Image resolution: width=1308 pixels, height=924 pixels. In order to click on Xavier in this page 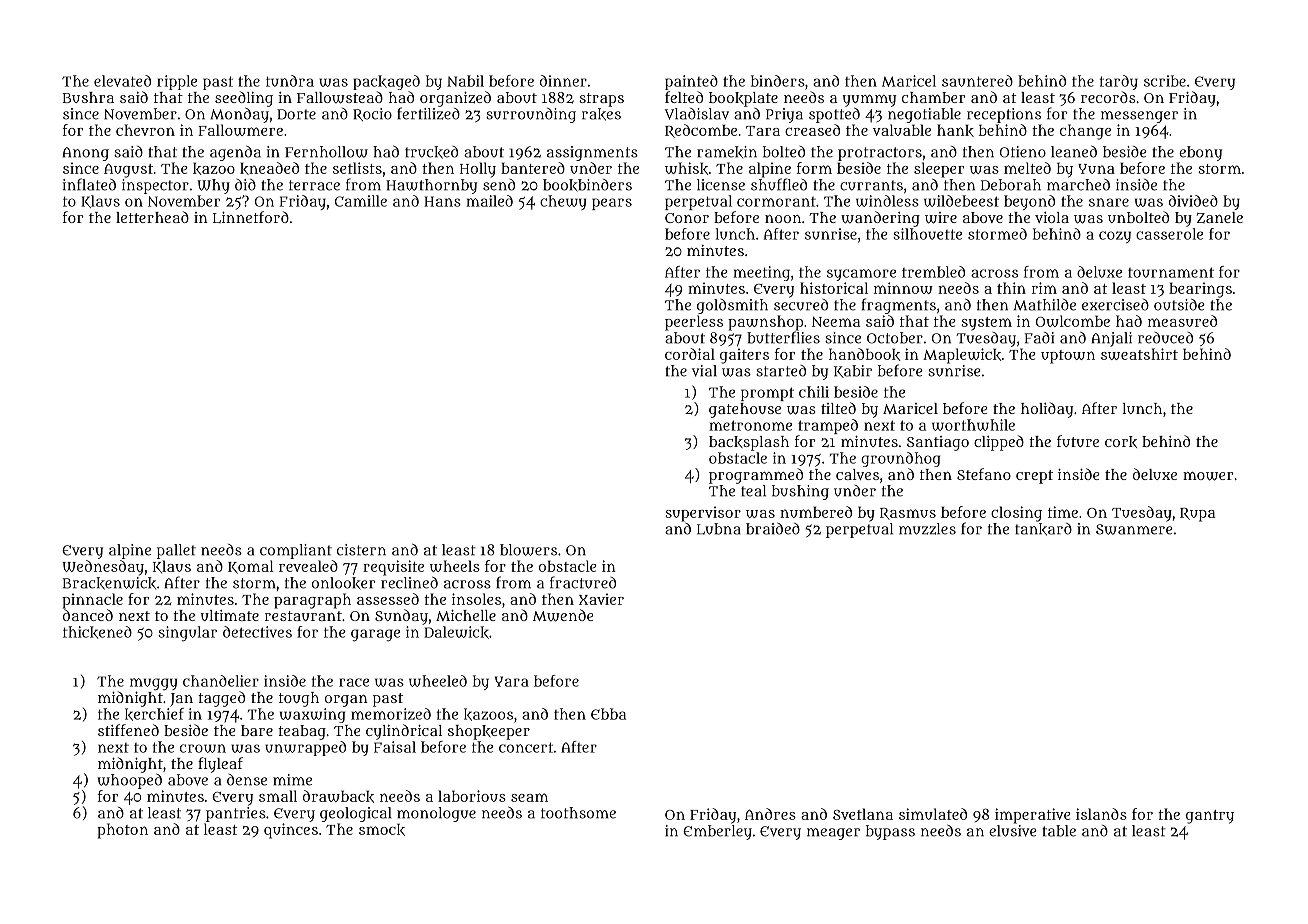, I will do `click(601, 599)`.
